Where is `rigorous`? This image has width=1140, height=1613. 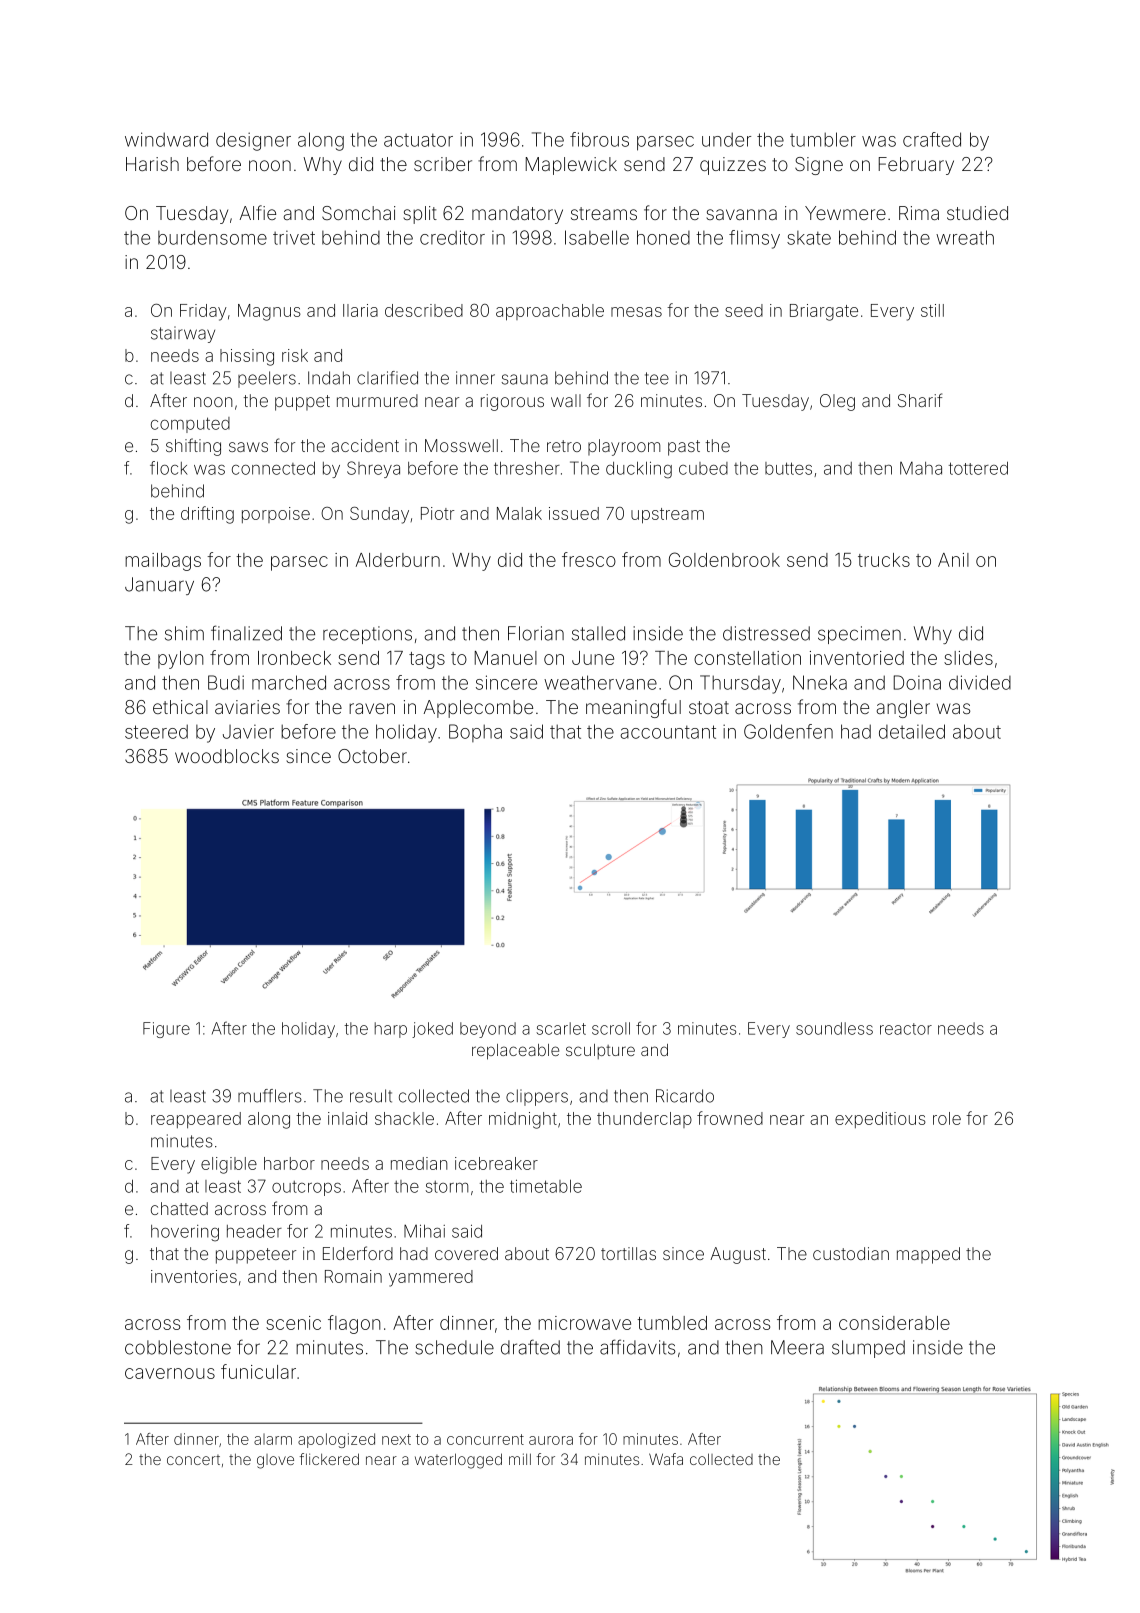 rigorous is located at coordinates (512, 402).
